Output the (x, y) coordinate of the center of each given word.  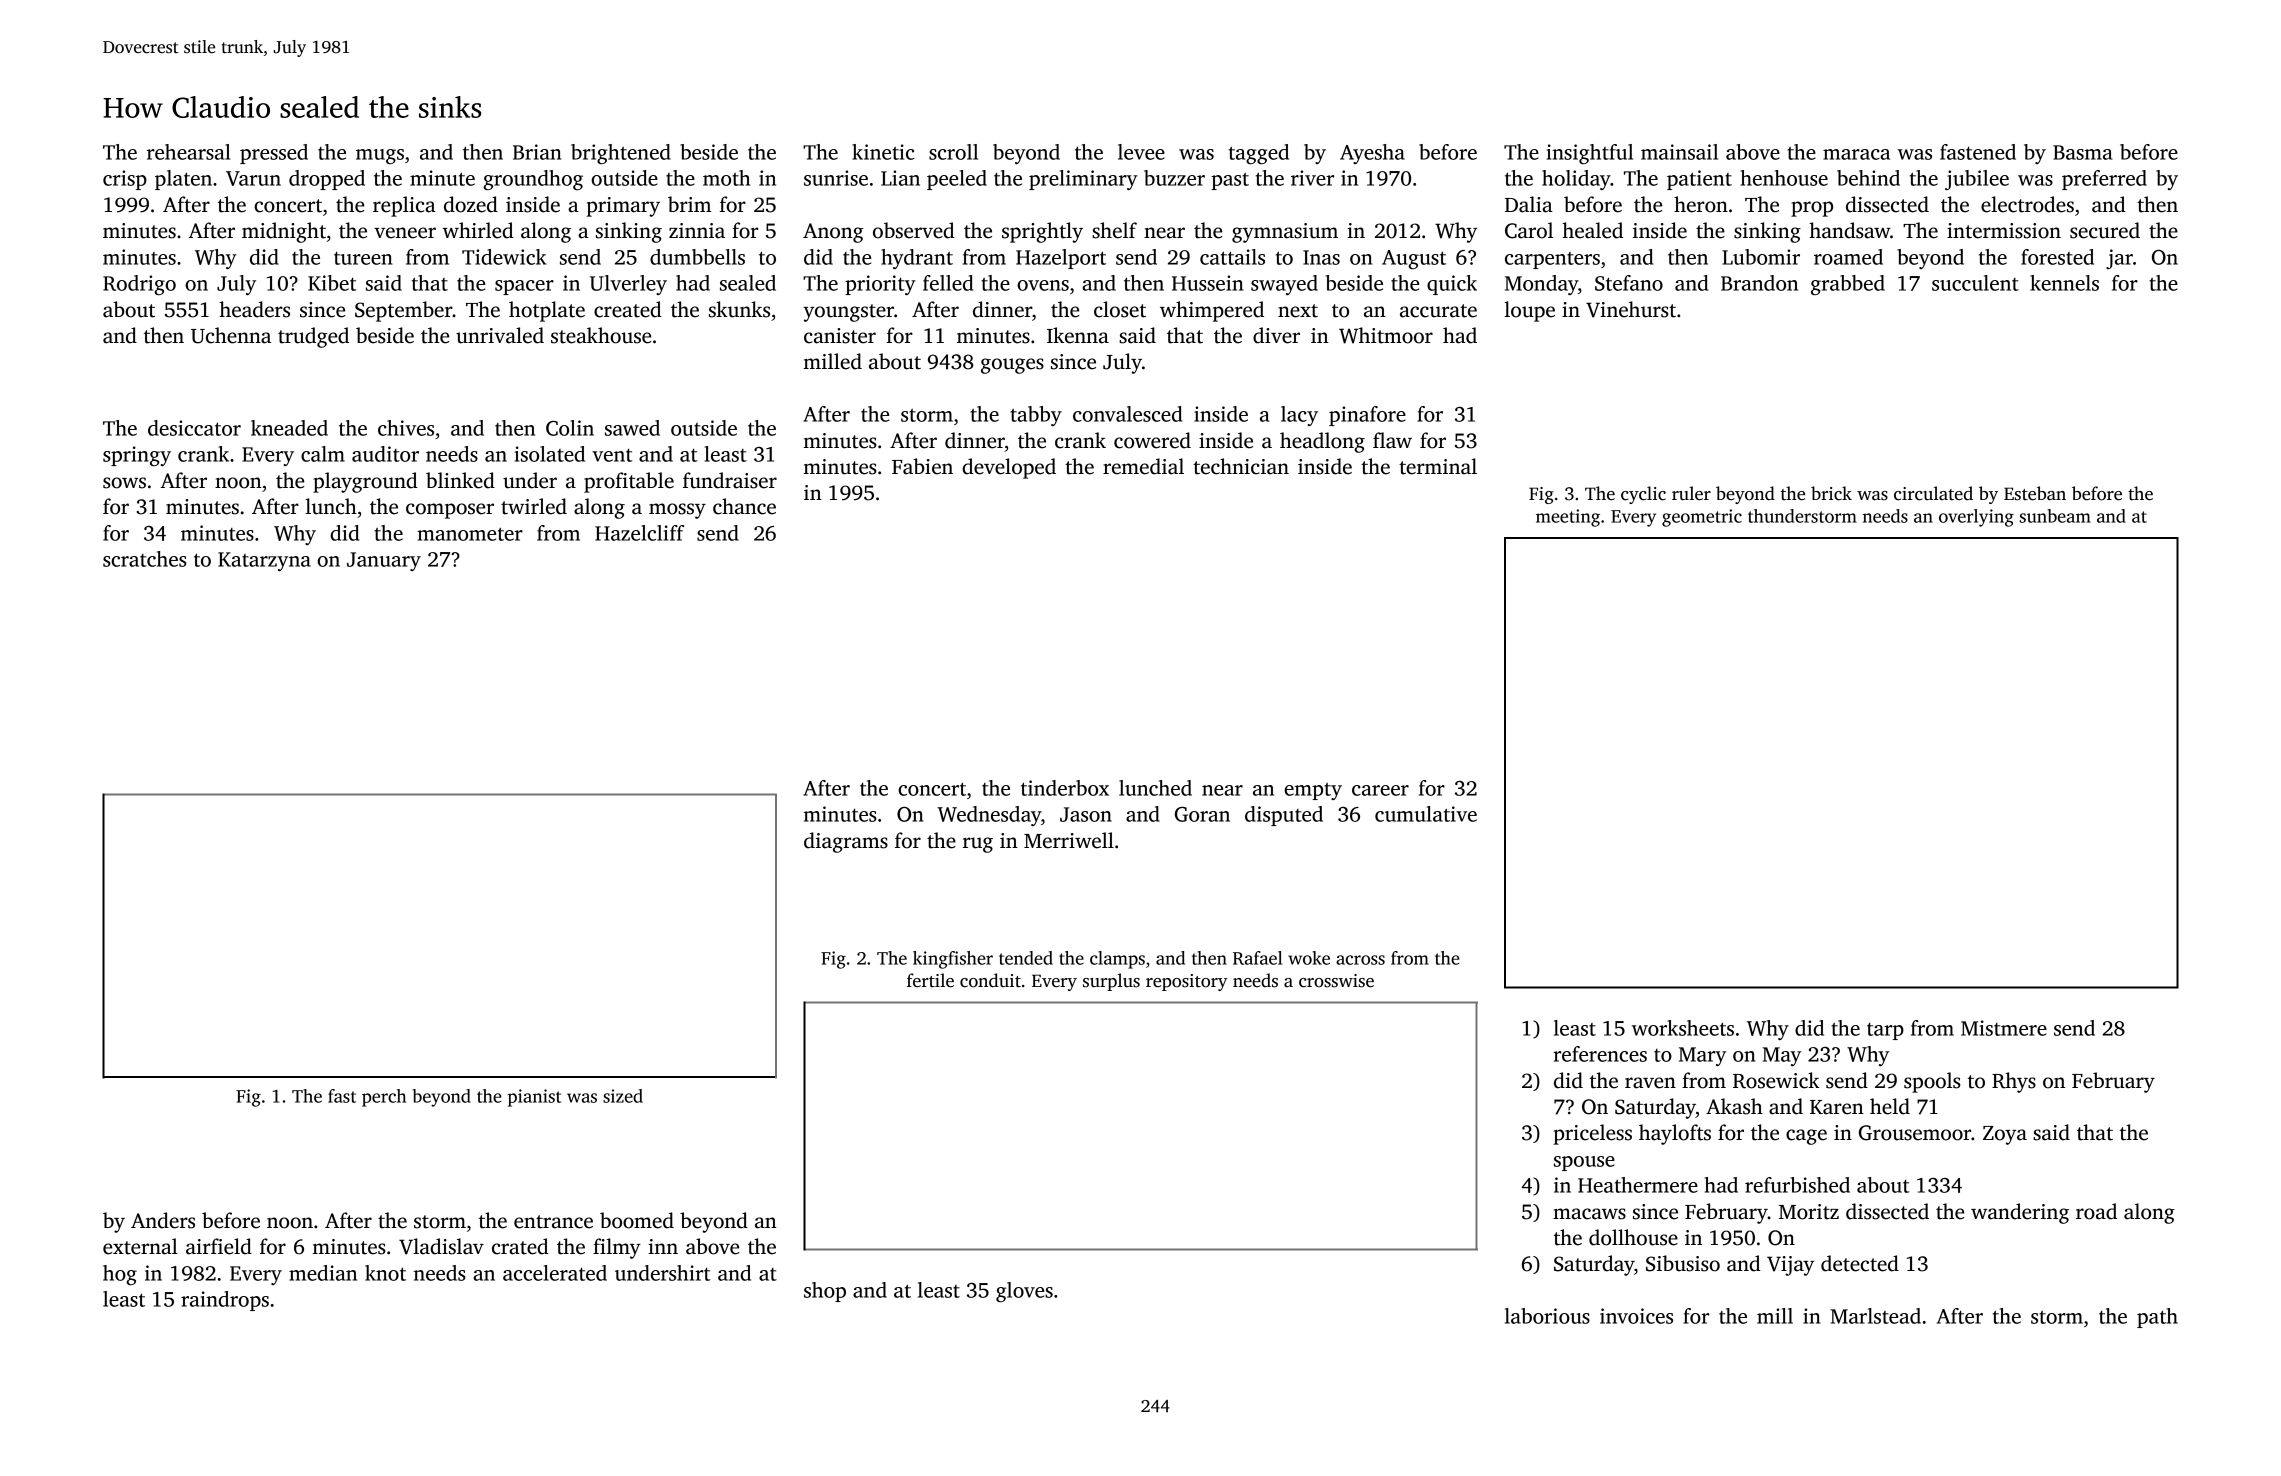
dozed (471, 204)
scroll (953, 152)
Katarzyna (264, 561)
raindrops (225, 1301)
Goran (1202, 814)
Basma (2083, 152)
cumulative (1426, 814)
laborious (1547, 1316)
